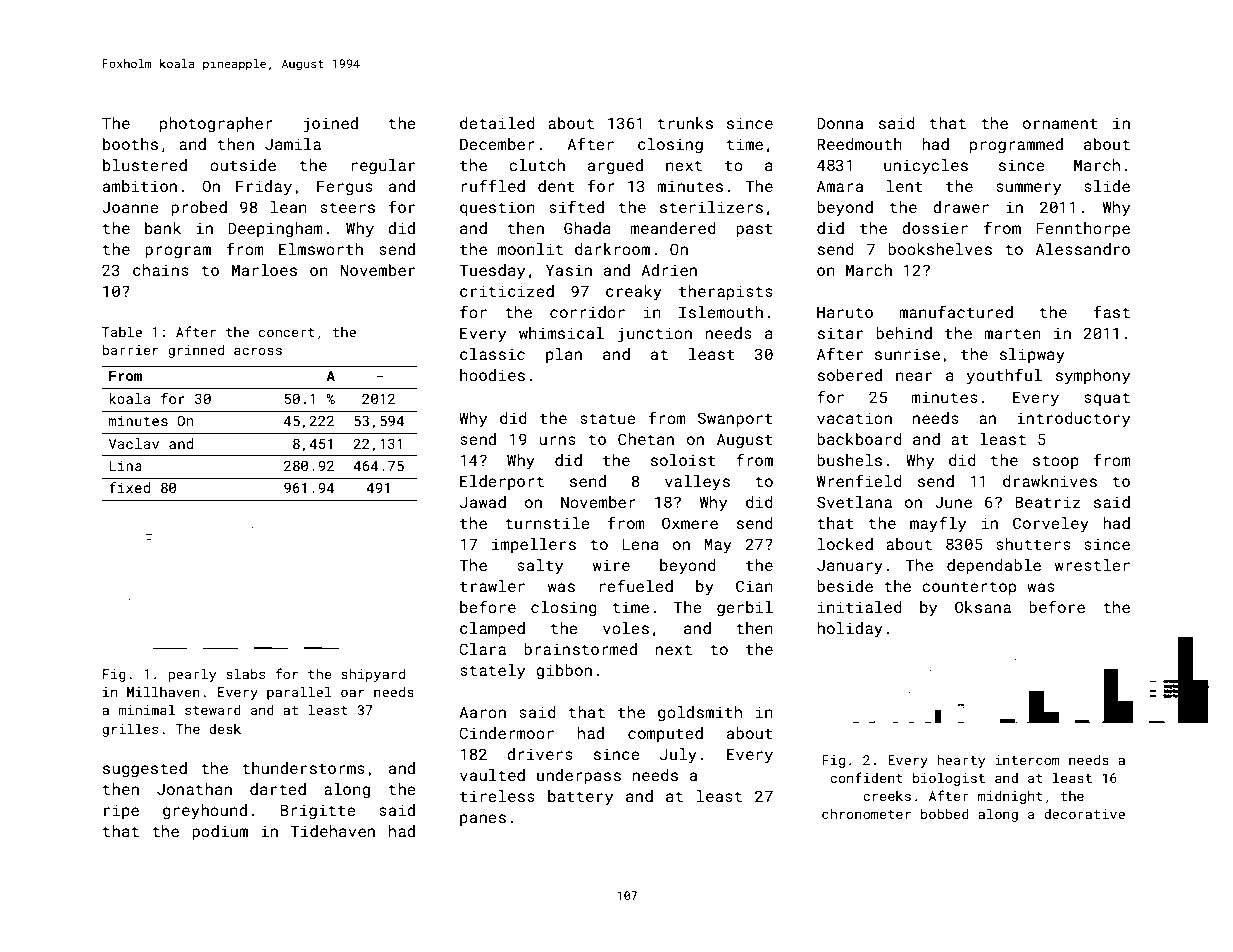 This screenshot has height=952, width=1233. What do you see at coordinates (492, 586) in the screenshot?
I see `trawler` at bounding box center [492, 586].
